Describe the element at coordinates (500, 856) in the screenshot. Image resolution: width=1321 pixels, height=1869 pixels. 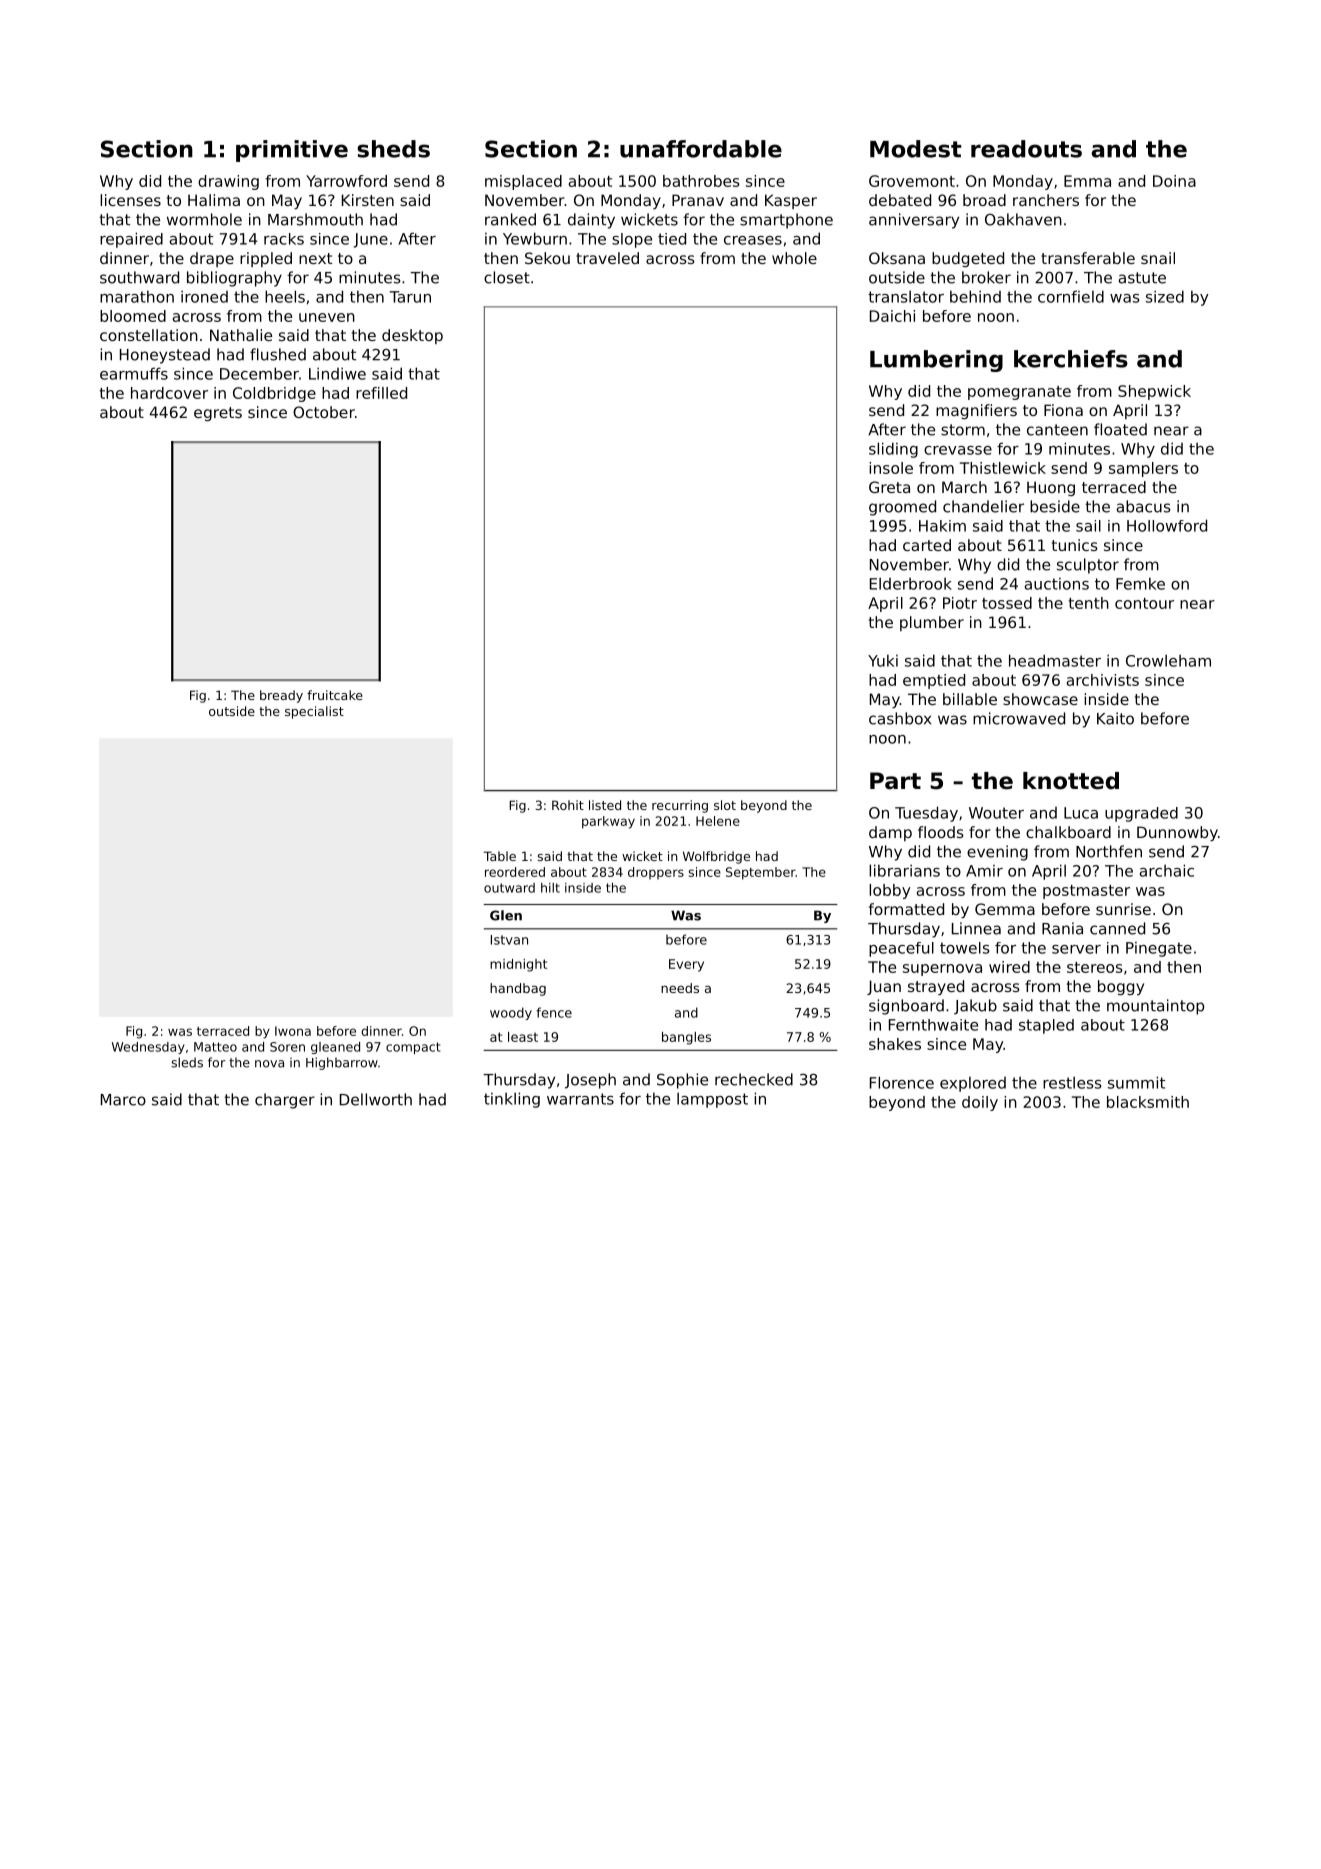
I see `Table` at that location.
